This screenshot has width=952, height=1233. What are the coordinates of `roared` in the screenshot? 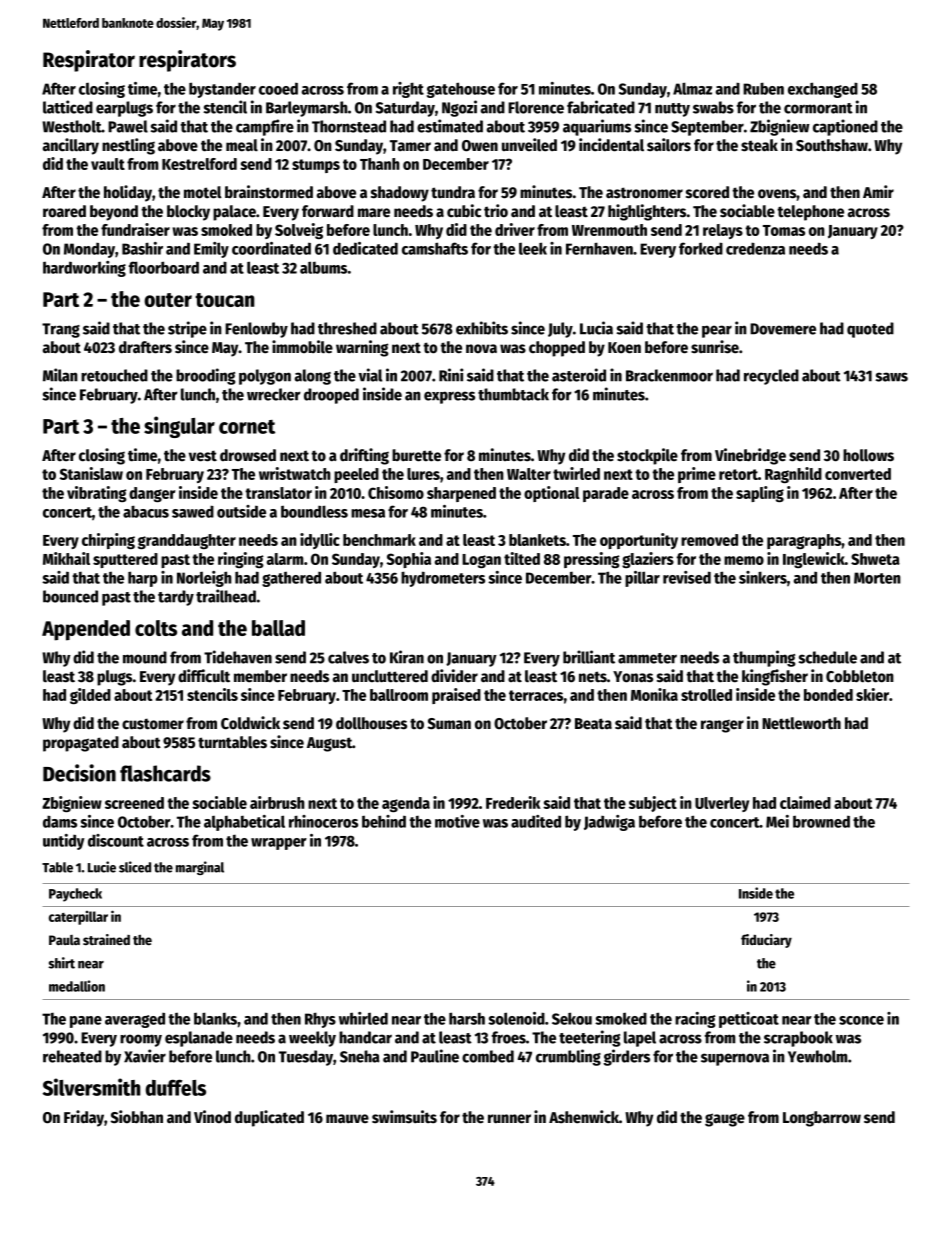 It's located at (64, 211).
